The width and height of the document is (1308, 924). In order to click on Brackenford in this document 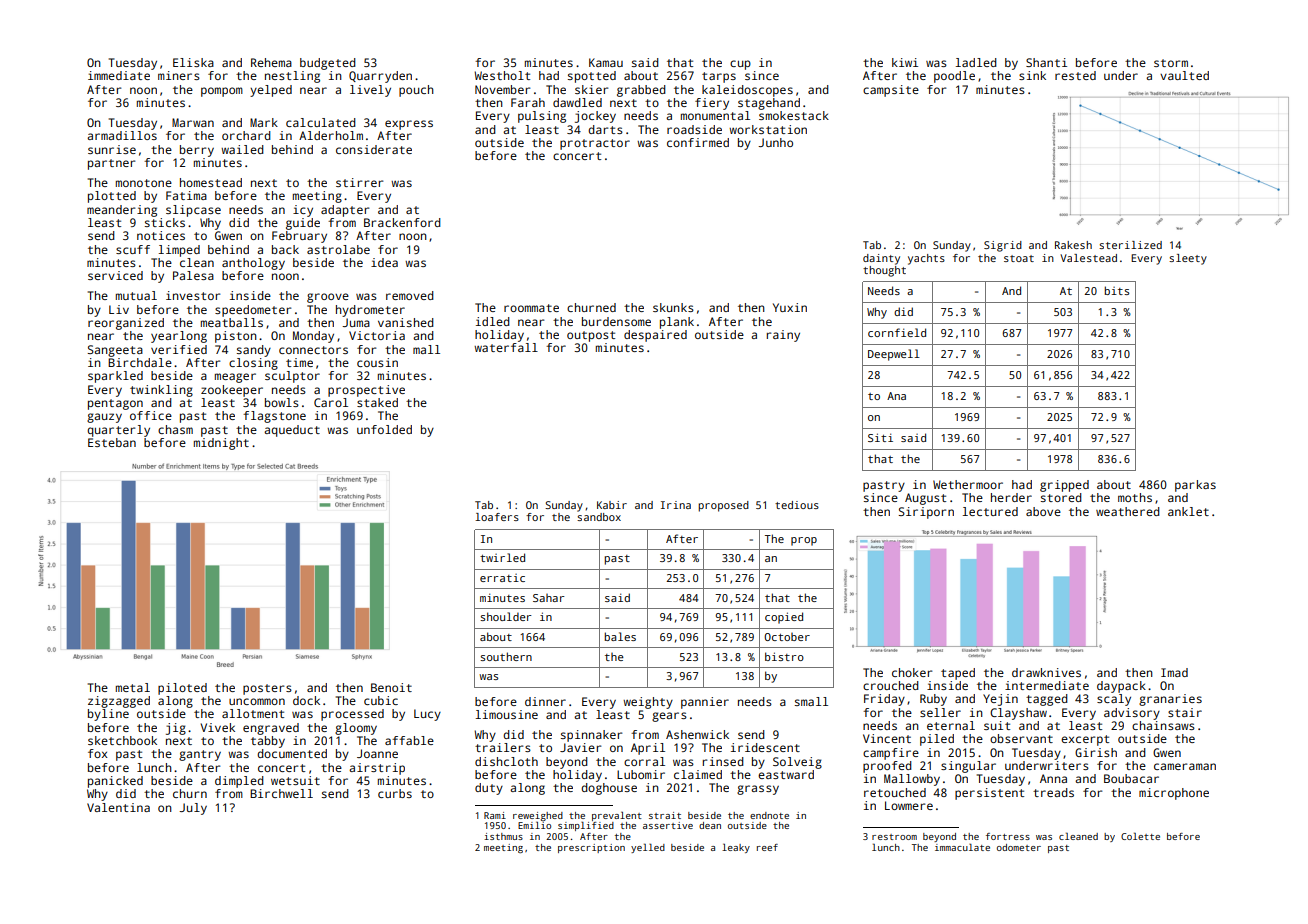, I will do `click(402, 222)`.
